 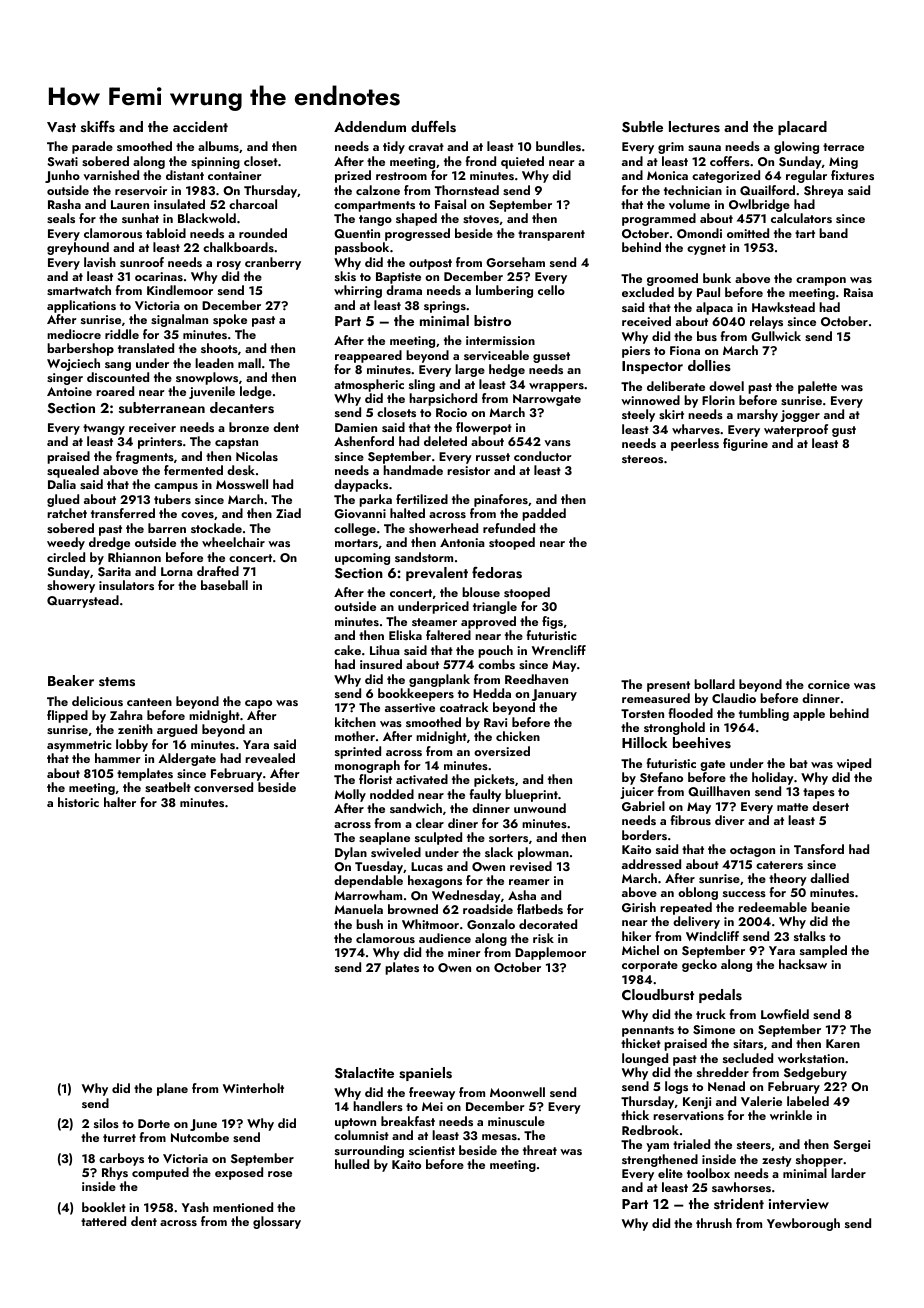 What do you see at coordinates (844, 431) in the screenshot?
I see `gust` at bounding box center [844, 431].
